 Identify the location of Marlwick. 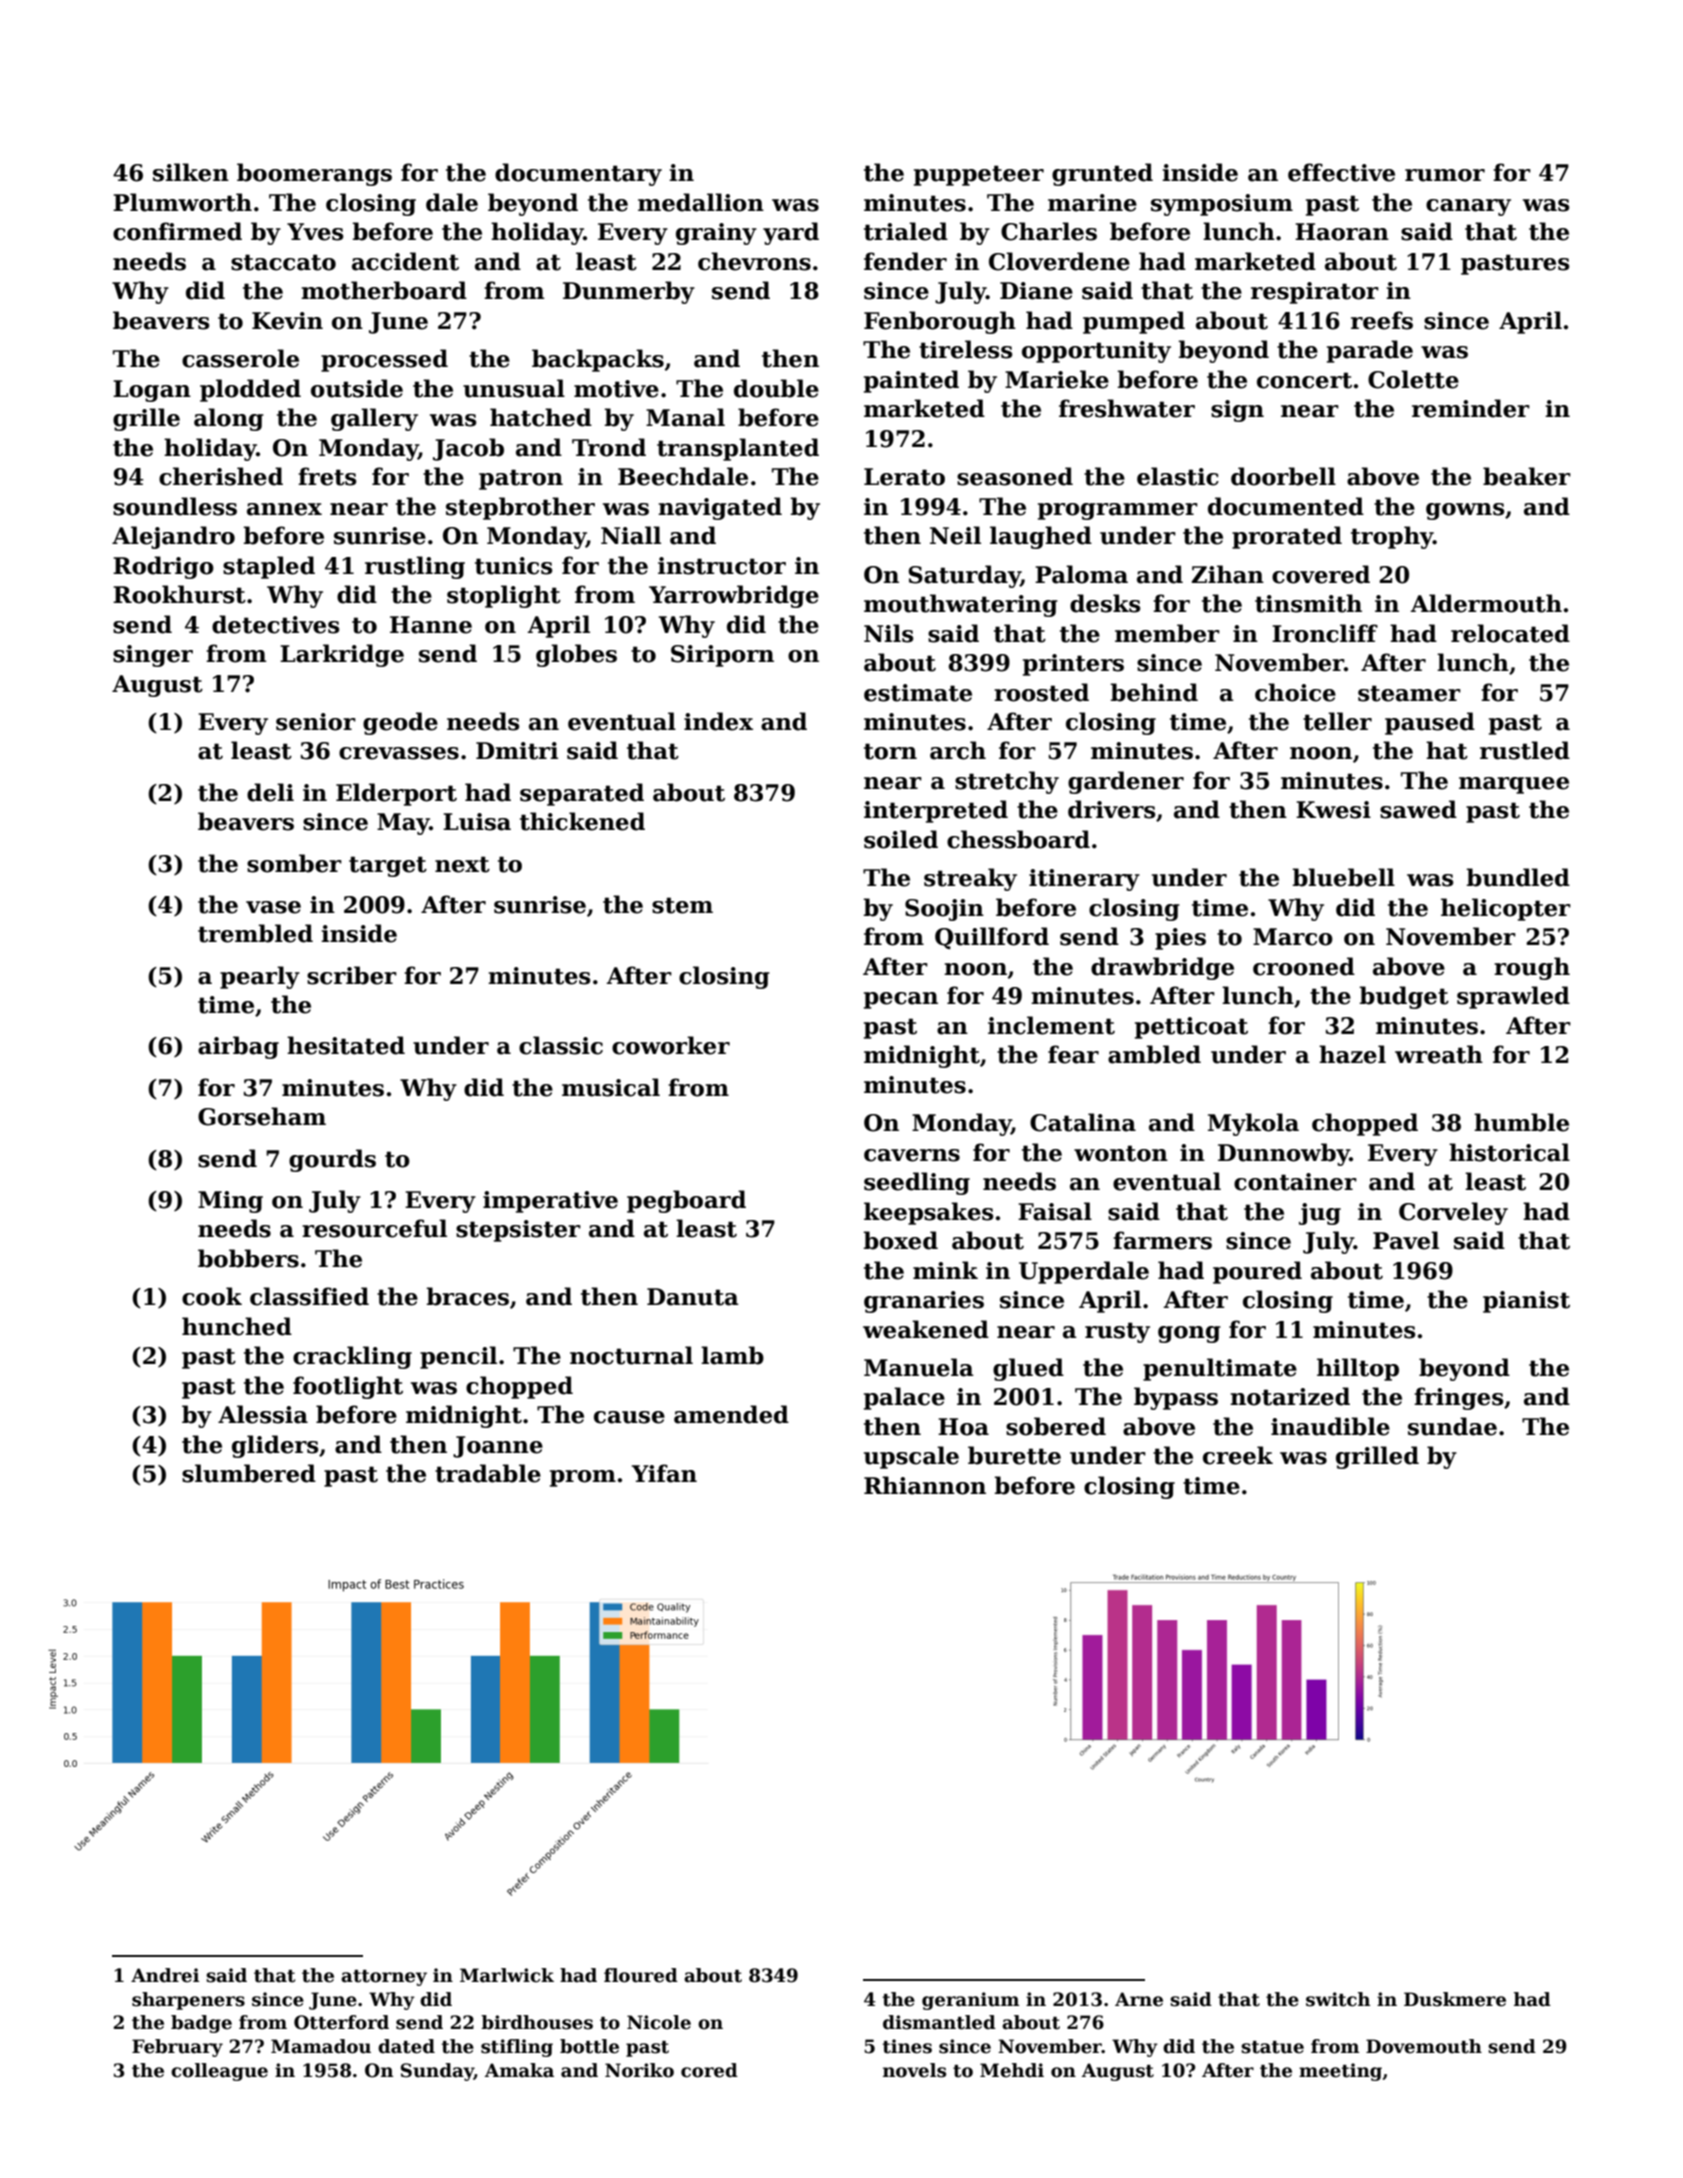
(507, 1975).
